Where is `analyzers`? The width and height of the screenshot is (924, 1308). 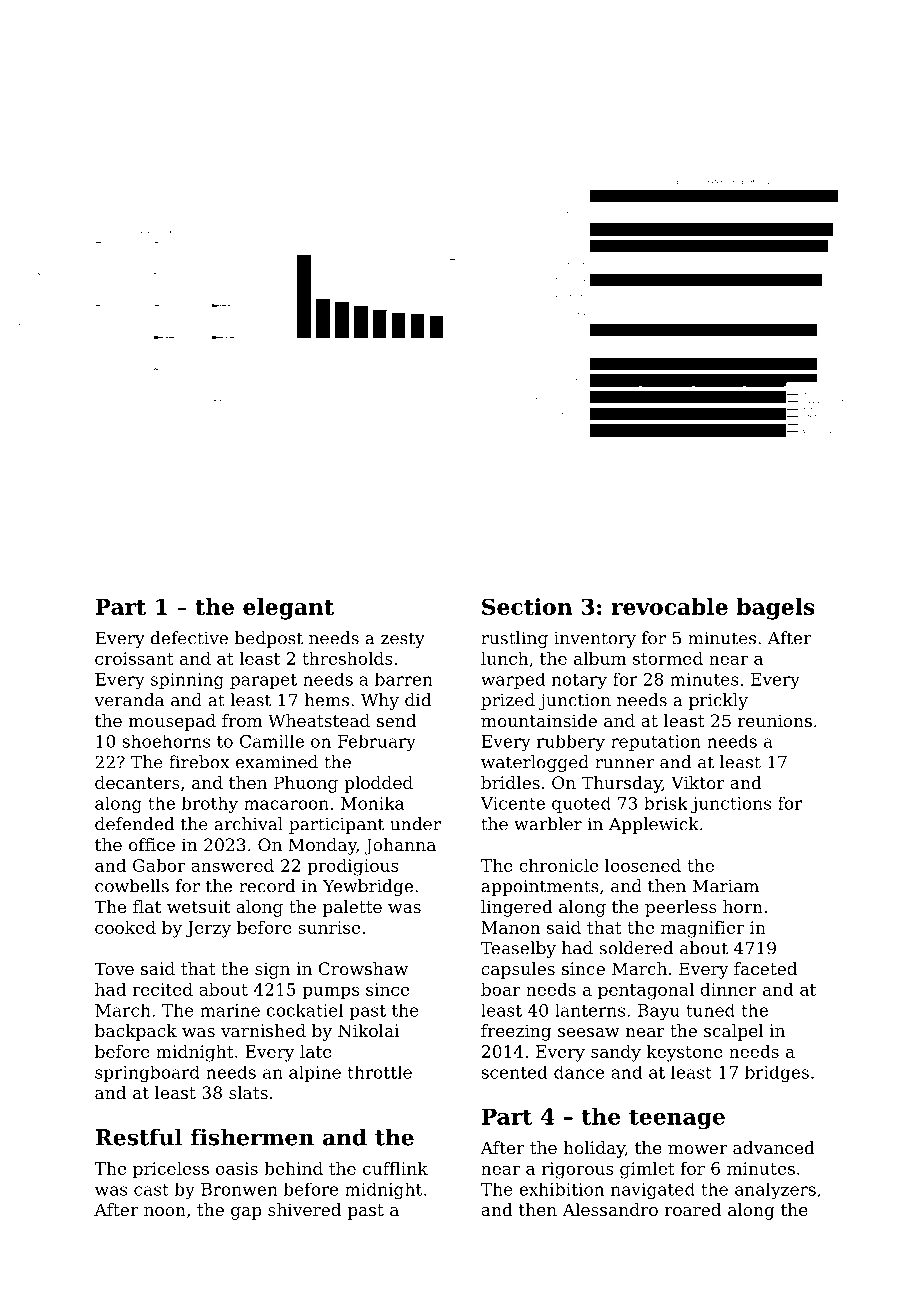 analyzers is located at coordinates (775, 1190).
